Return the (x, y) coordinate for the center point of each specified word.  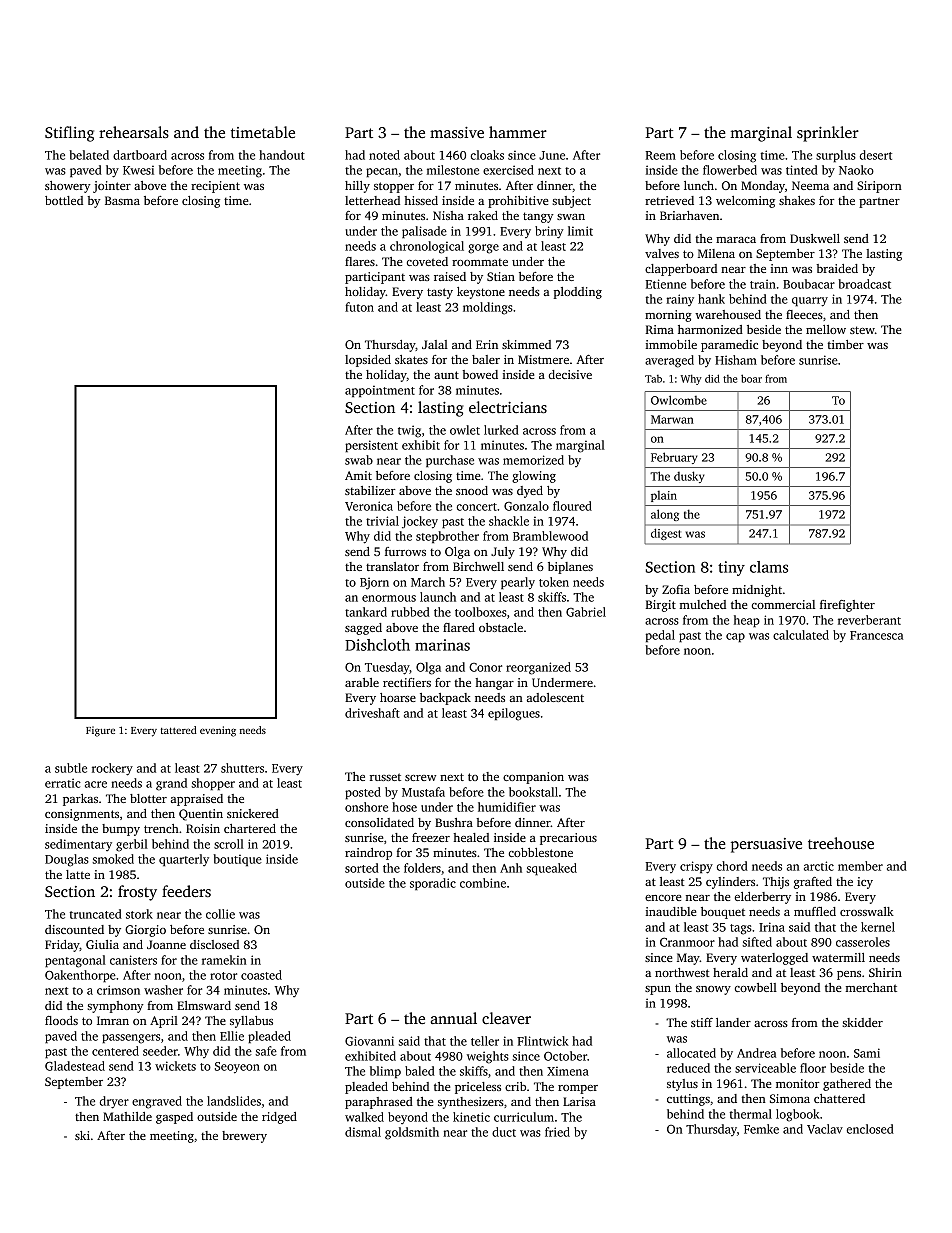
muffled (815, 911)
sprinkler (828, 134)
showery (68, 187)
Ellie (232, 1036)
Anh (511, 868)
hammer (518, 132)
